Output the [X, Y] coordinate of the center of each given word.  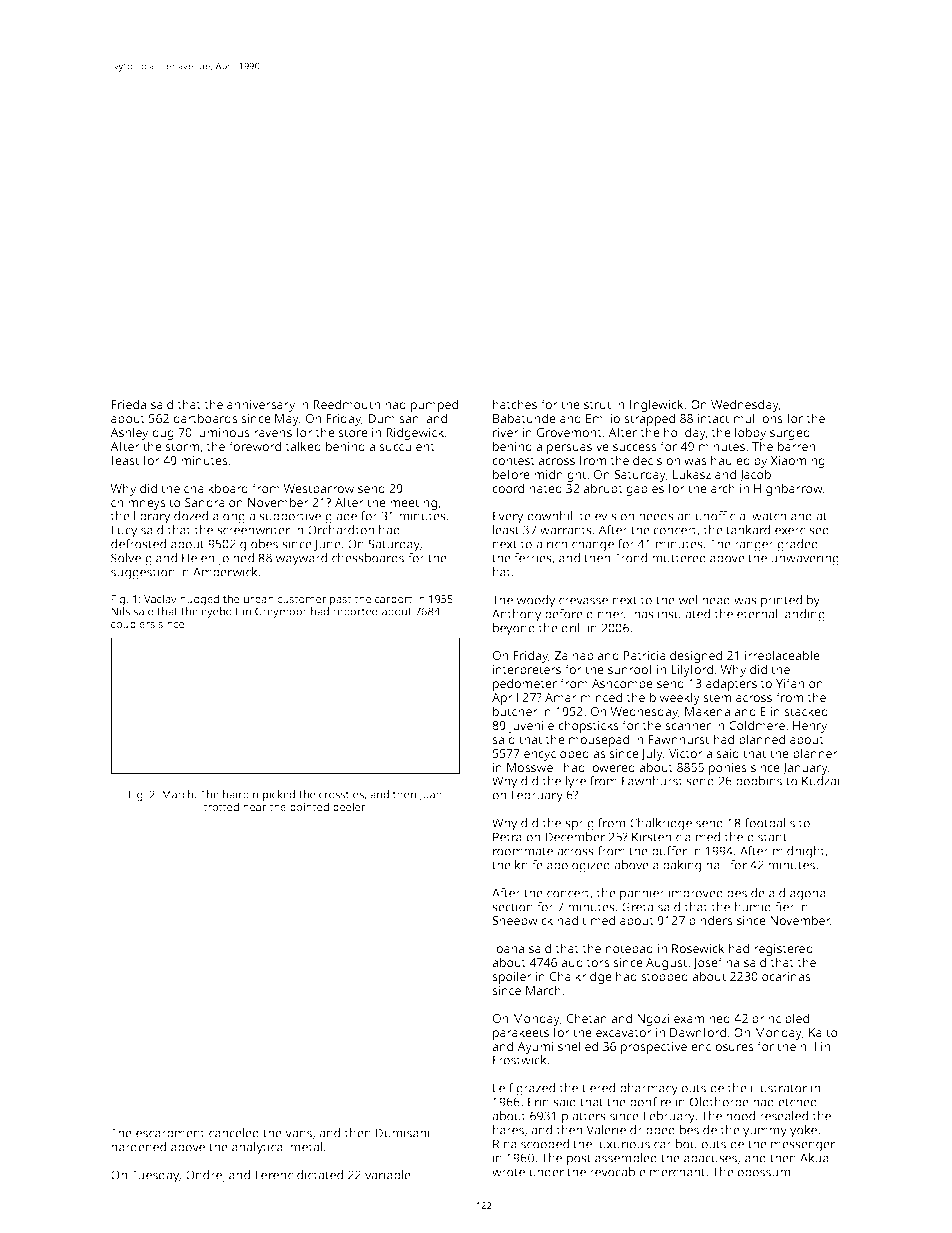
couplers [133, 625]
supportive [290, 517]
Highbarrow [788, 489]
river [506, 432]
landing [803, 615]
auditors [585, 962]
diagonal [804, 894]
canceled [234, 1133]
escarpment [170, 1135]
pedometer [525, 684]
